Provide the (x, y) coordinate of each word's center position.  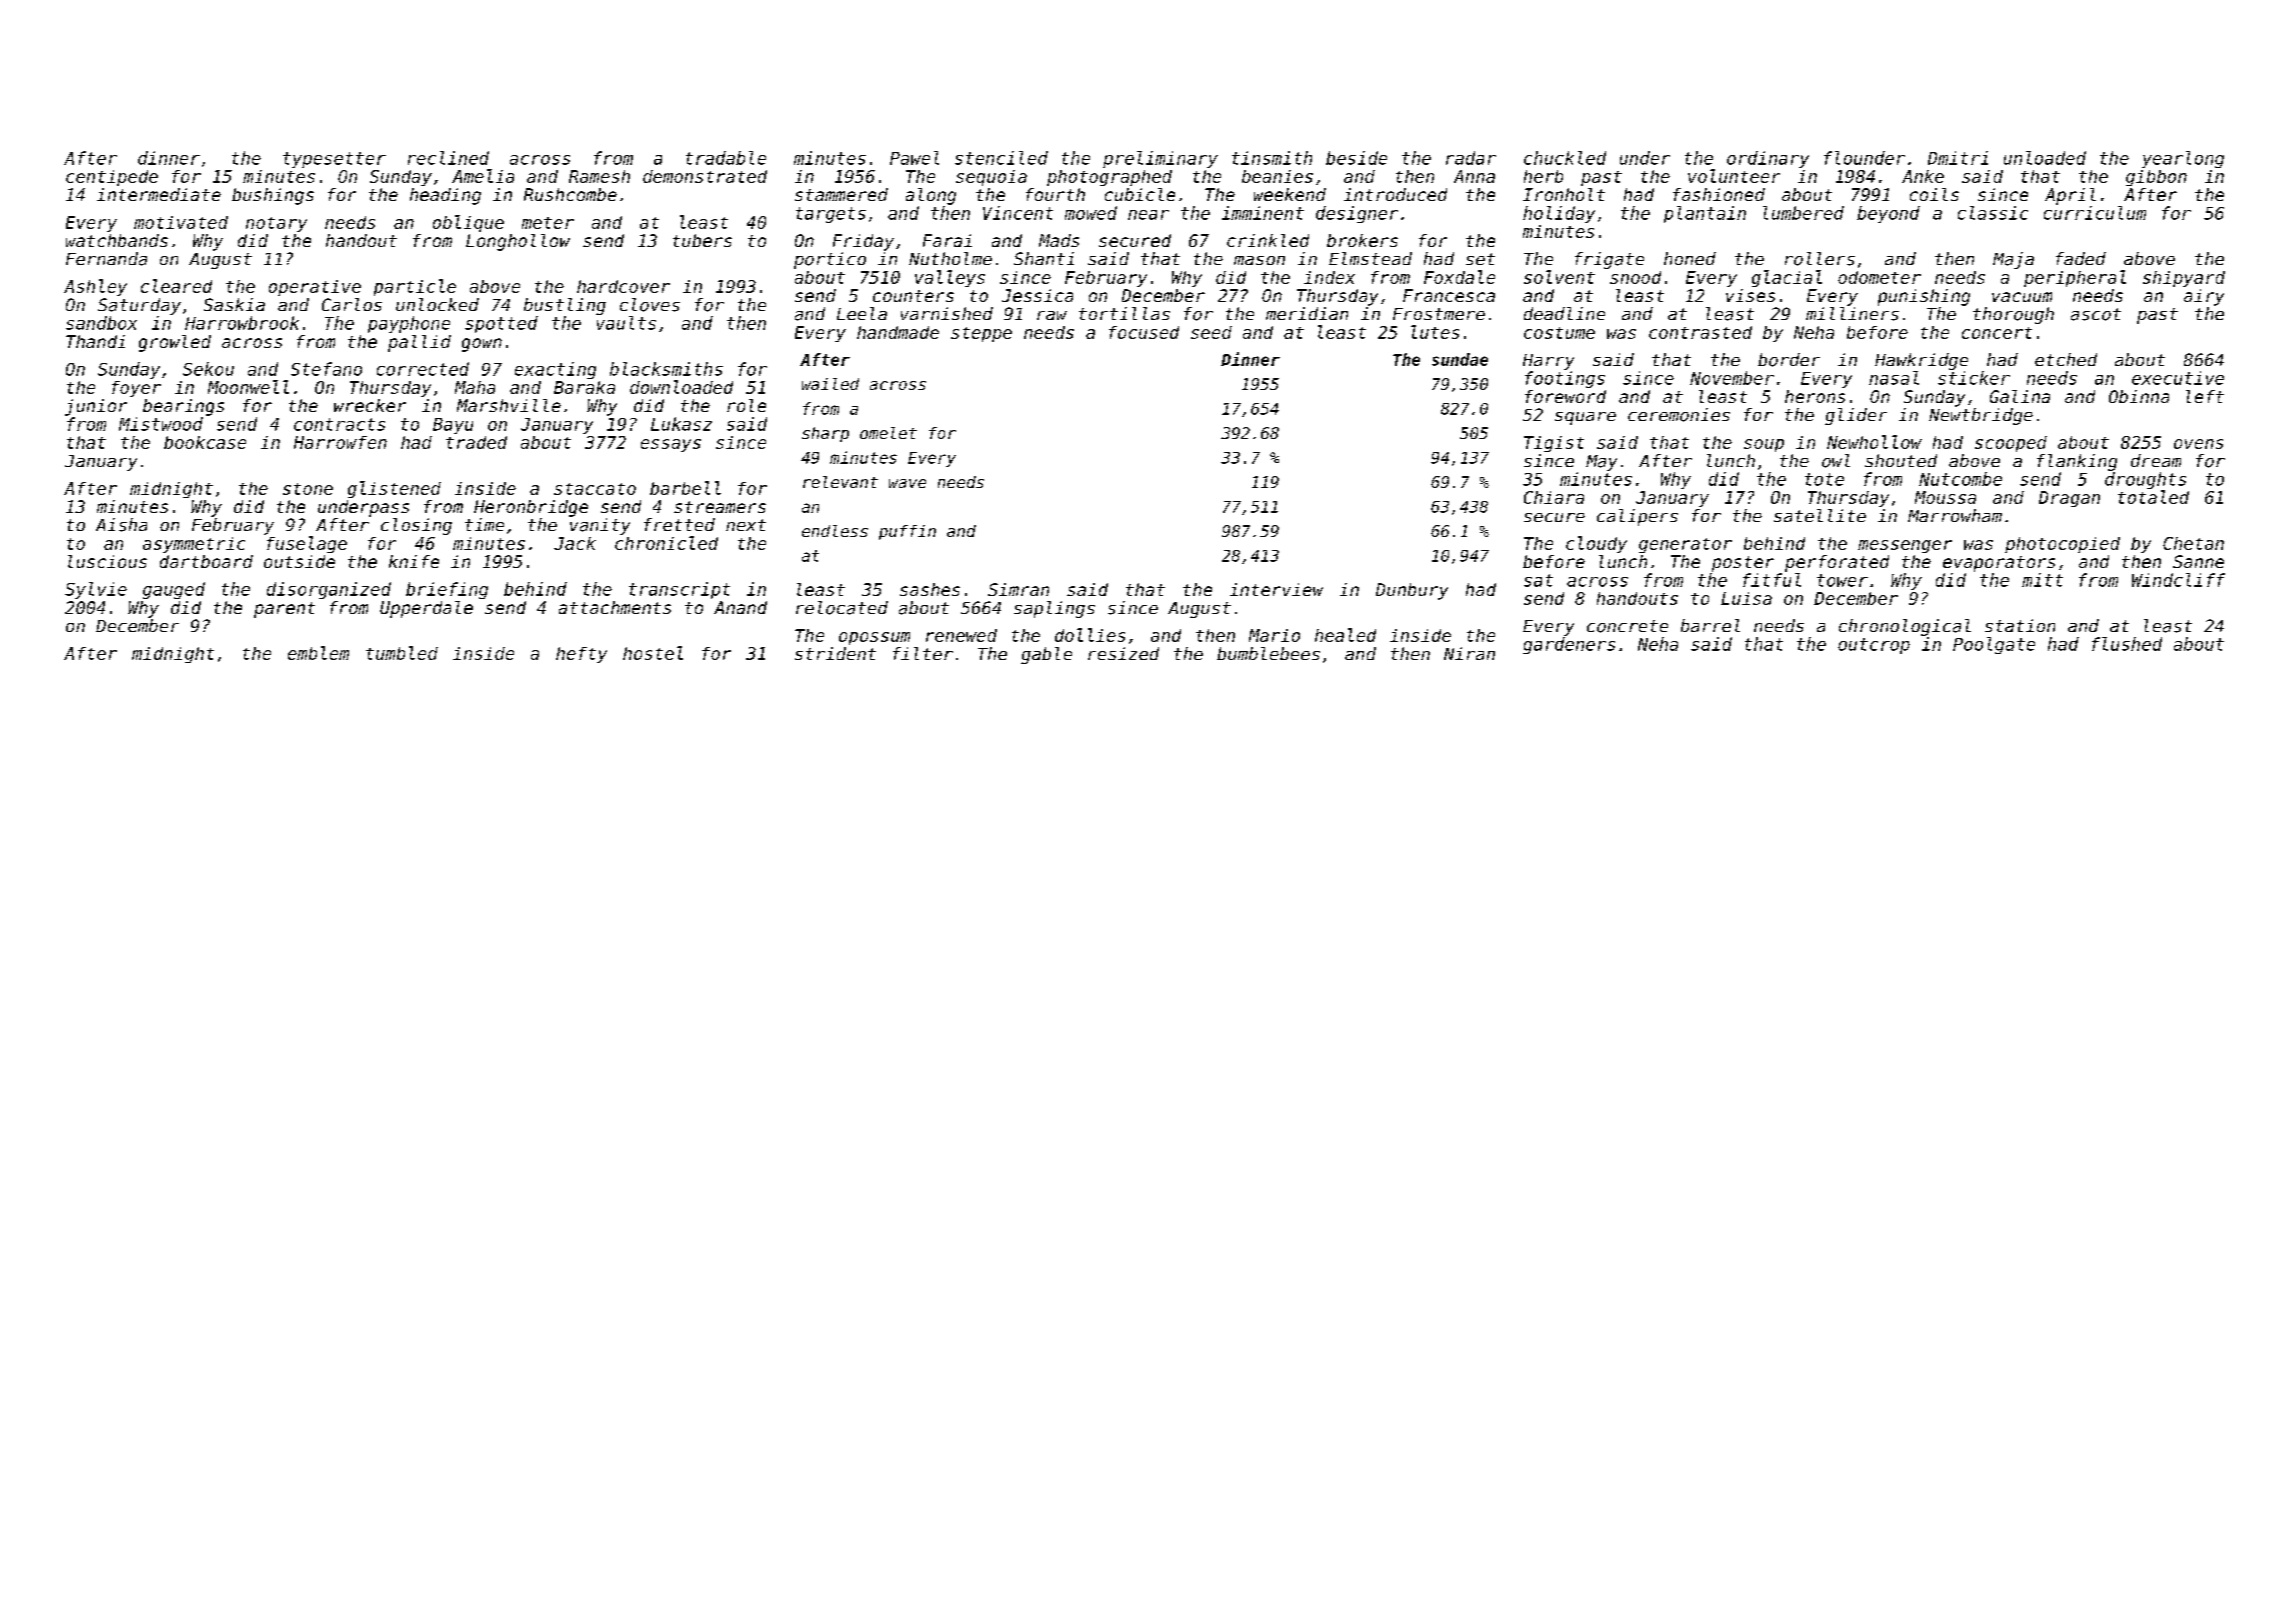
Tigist (1554, 444)
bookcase (205, 442)
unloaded (2045, 158)
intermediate (159, 194)
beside (1356, 158)
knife (414, 561)
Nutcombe (1960, 479)
